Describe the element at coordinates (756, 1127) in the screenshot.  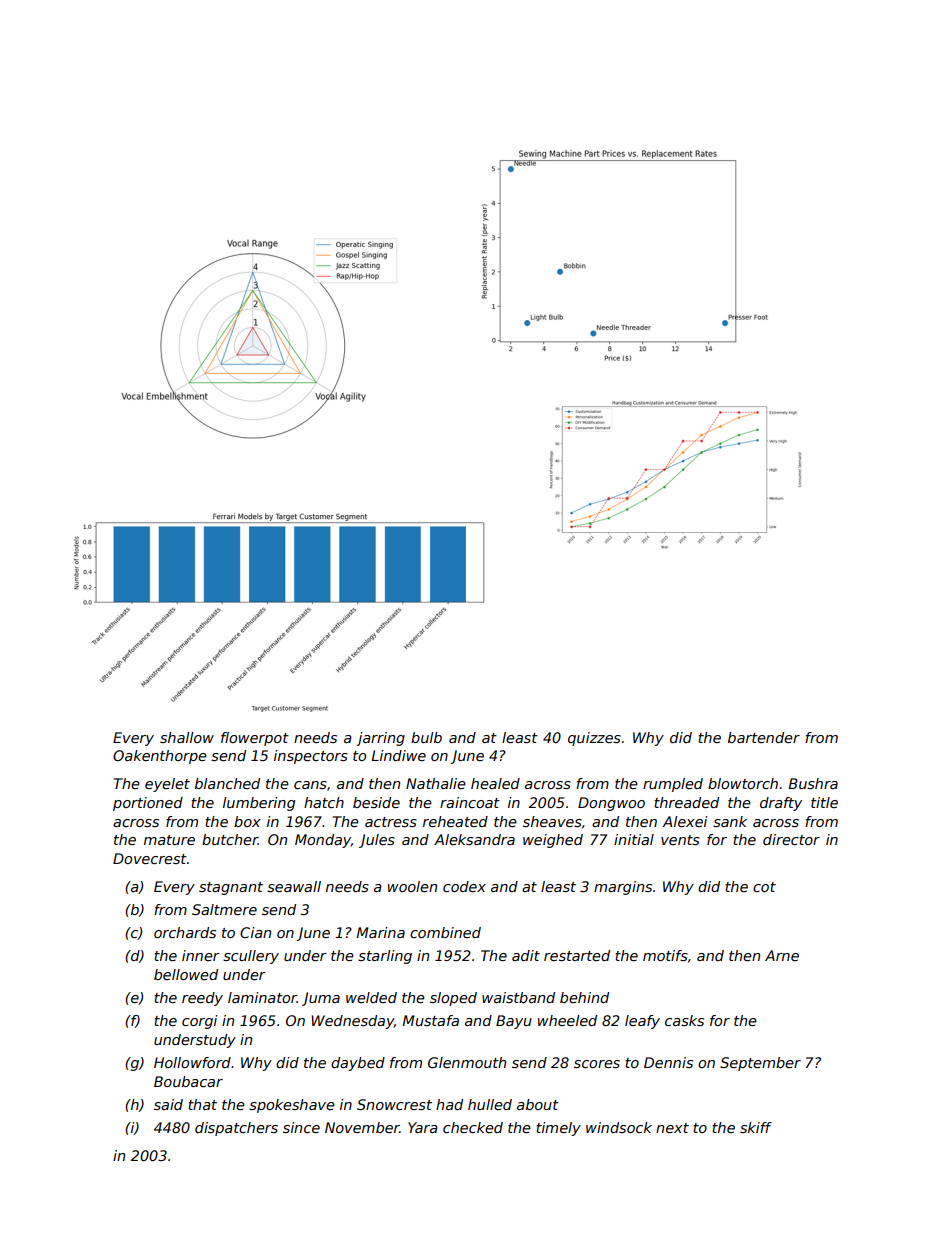
I see `skiff` at that location.
